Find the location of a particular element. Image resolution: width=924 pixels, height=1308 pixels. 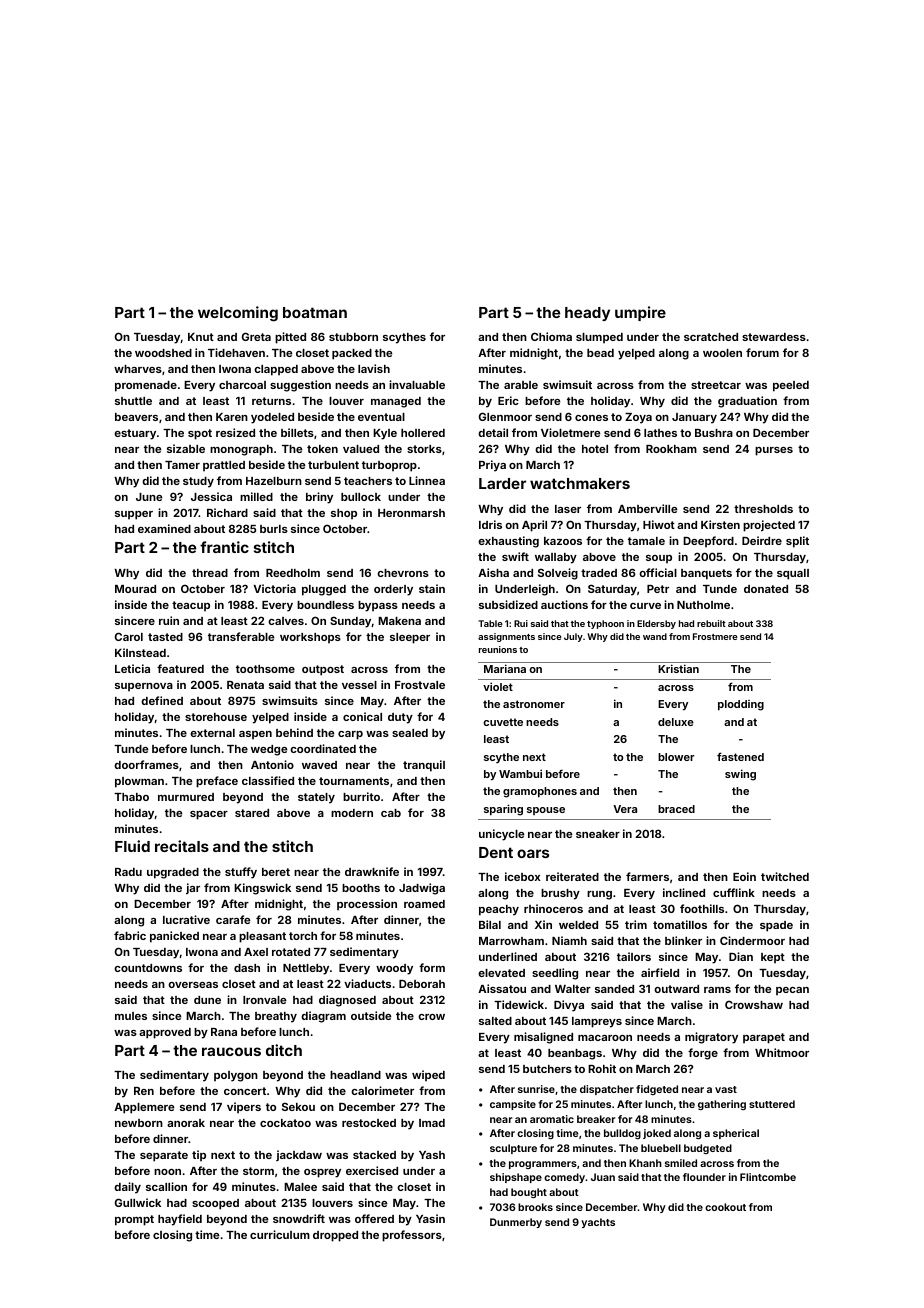

daily is located at coordinates (127, 1188).
